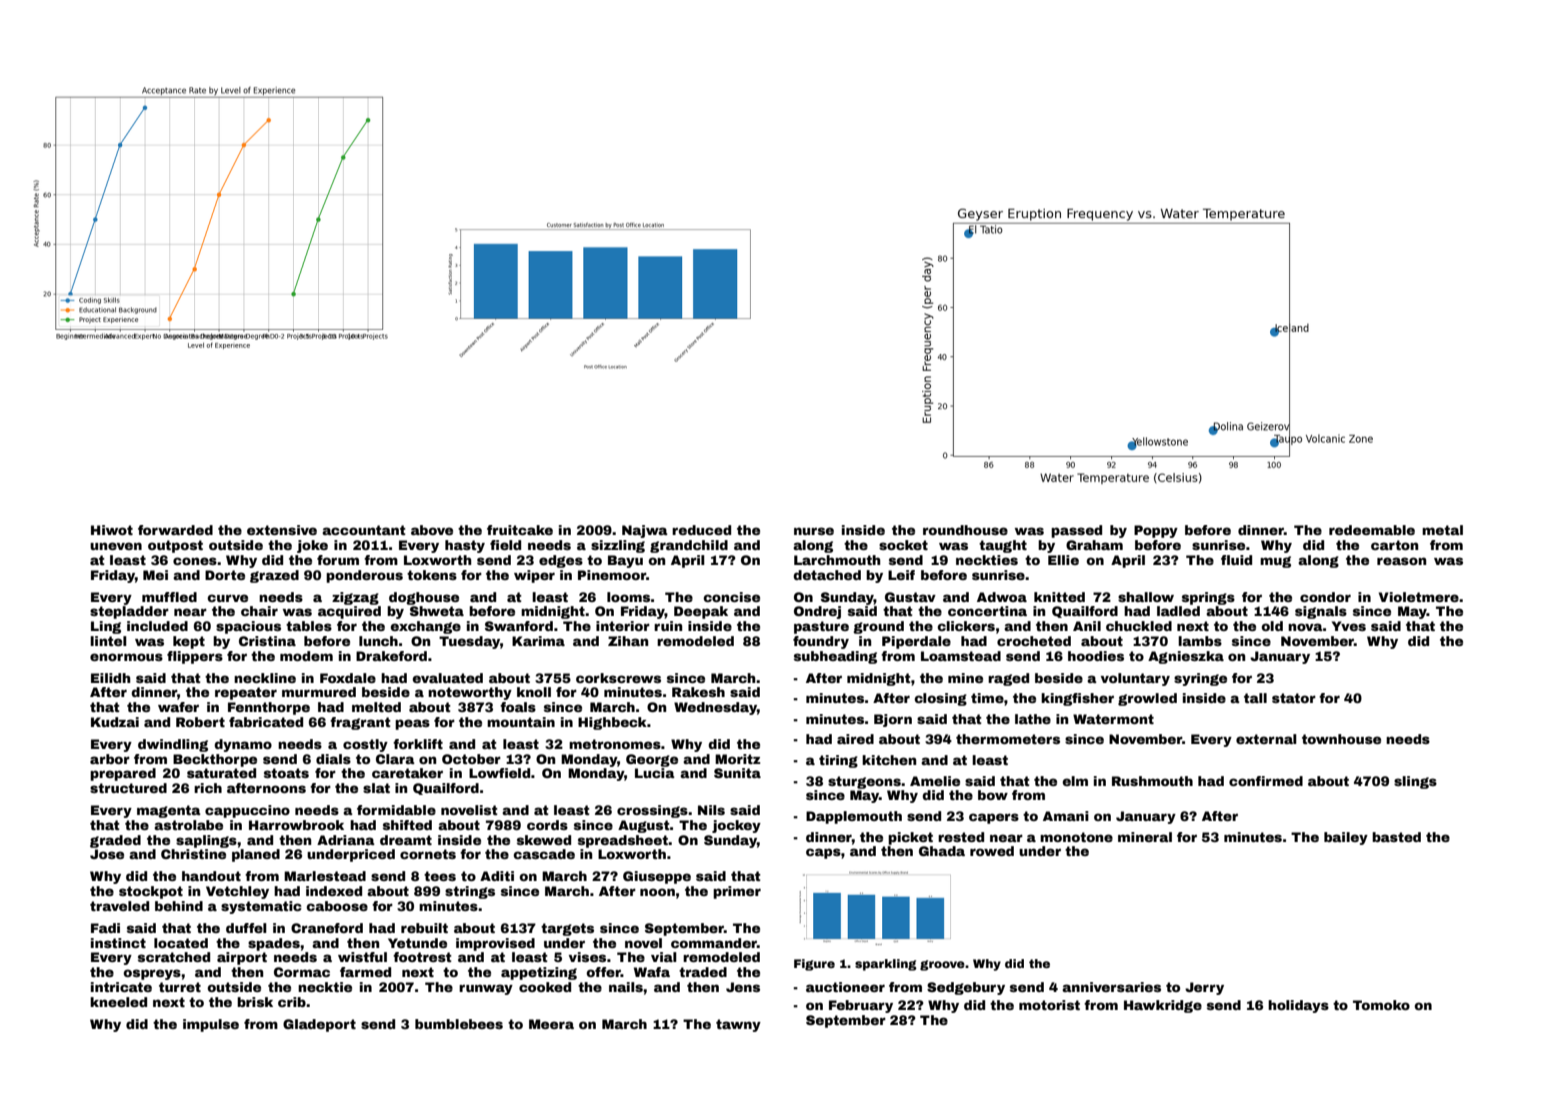 Image resolution: width=1554 pixels, height=1099 pixels. I want to click on crib, so click(292, 1002).
